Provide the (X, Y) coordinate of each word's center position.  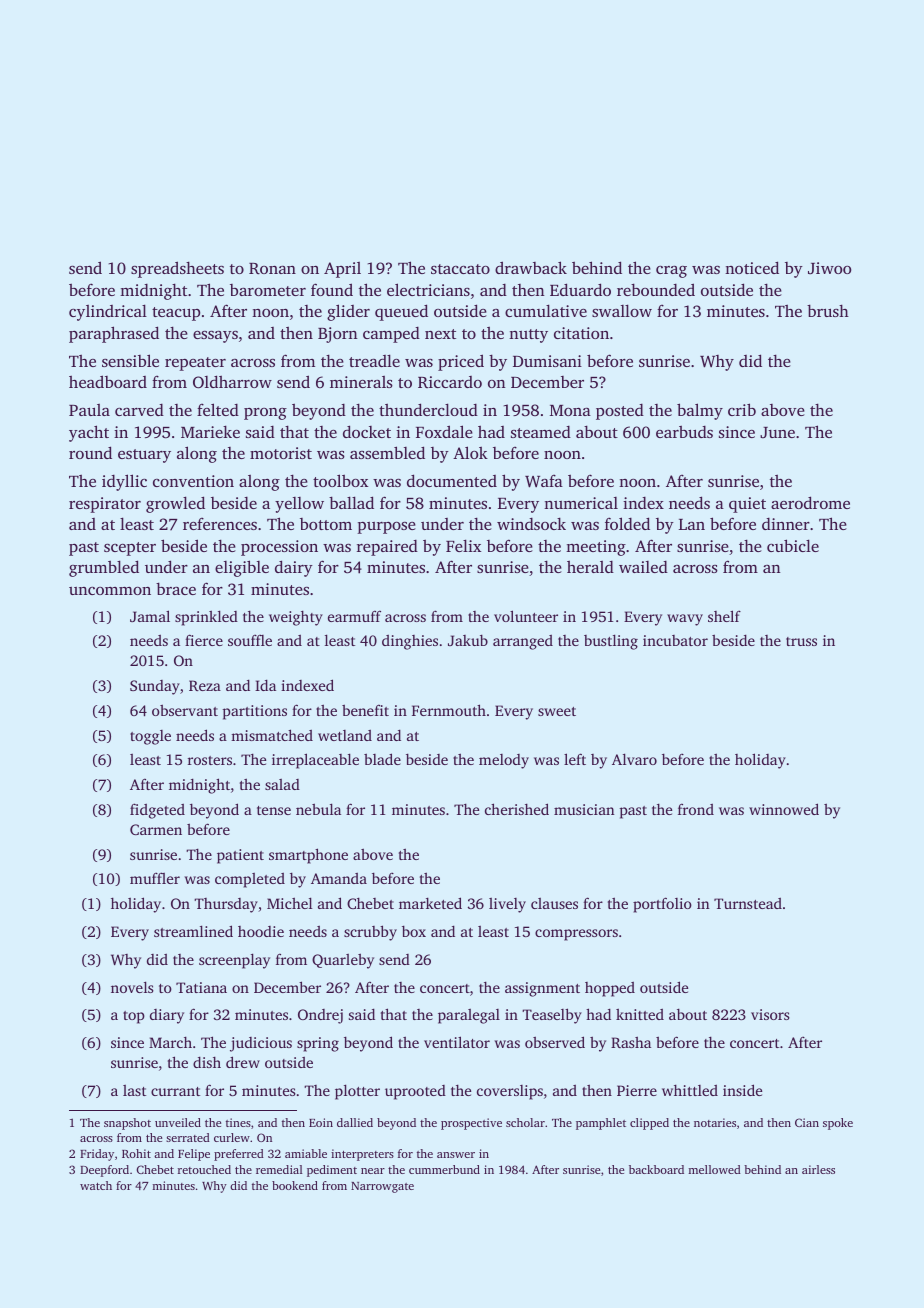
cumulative (546, 310)
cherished (517, 809)
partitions (255, 712)
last (134, 1090)
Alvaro (634, 759)
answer (456, 1155)
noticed (752, 267)
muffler (155, 878)
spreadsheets (177, 269)
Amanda (339, 878)
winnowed (784, 809)
